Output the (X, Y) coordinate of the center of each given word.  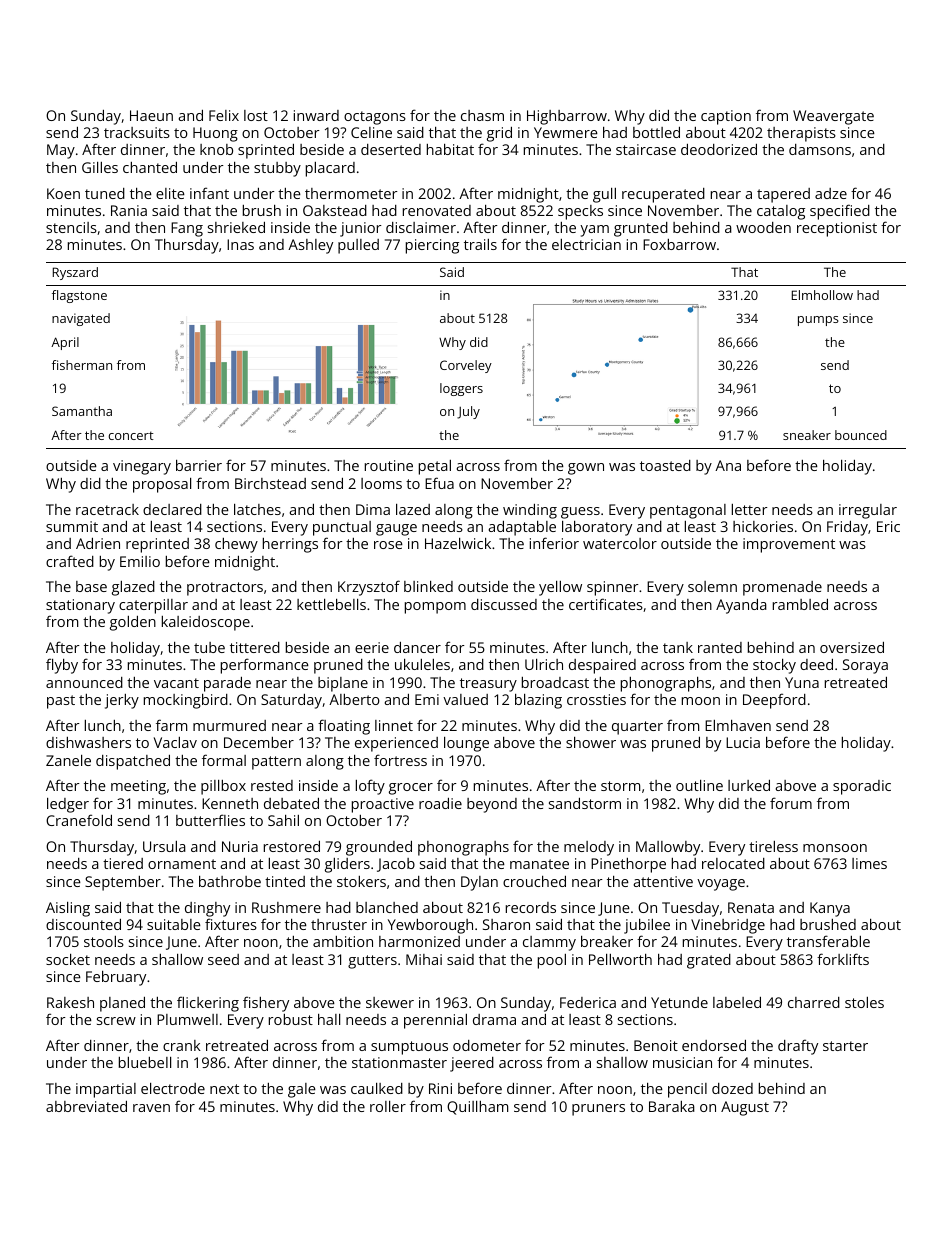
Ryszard (75, 273)
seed (223, 959)
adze (831, 193)
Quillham (477, 1108)
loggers (461, 389)
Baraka (672, 1106)
